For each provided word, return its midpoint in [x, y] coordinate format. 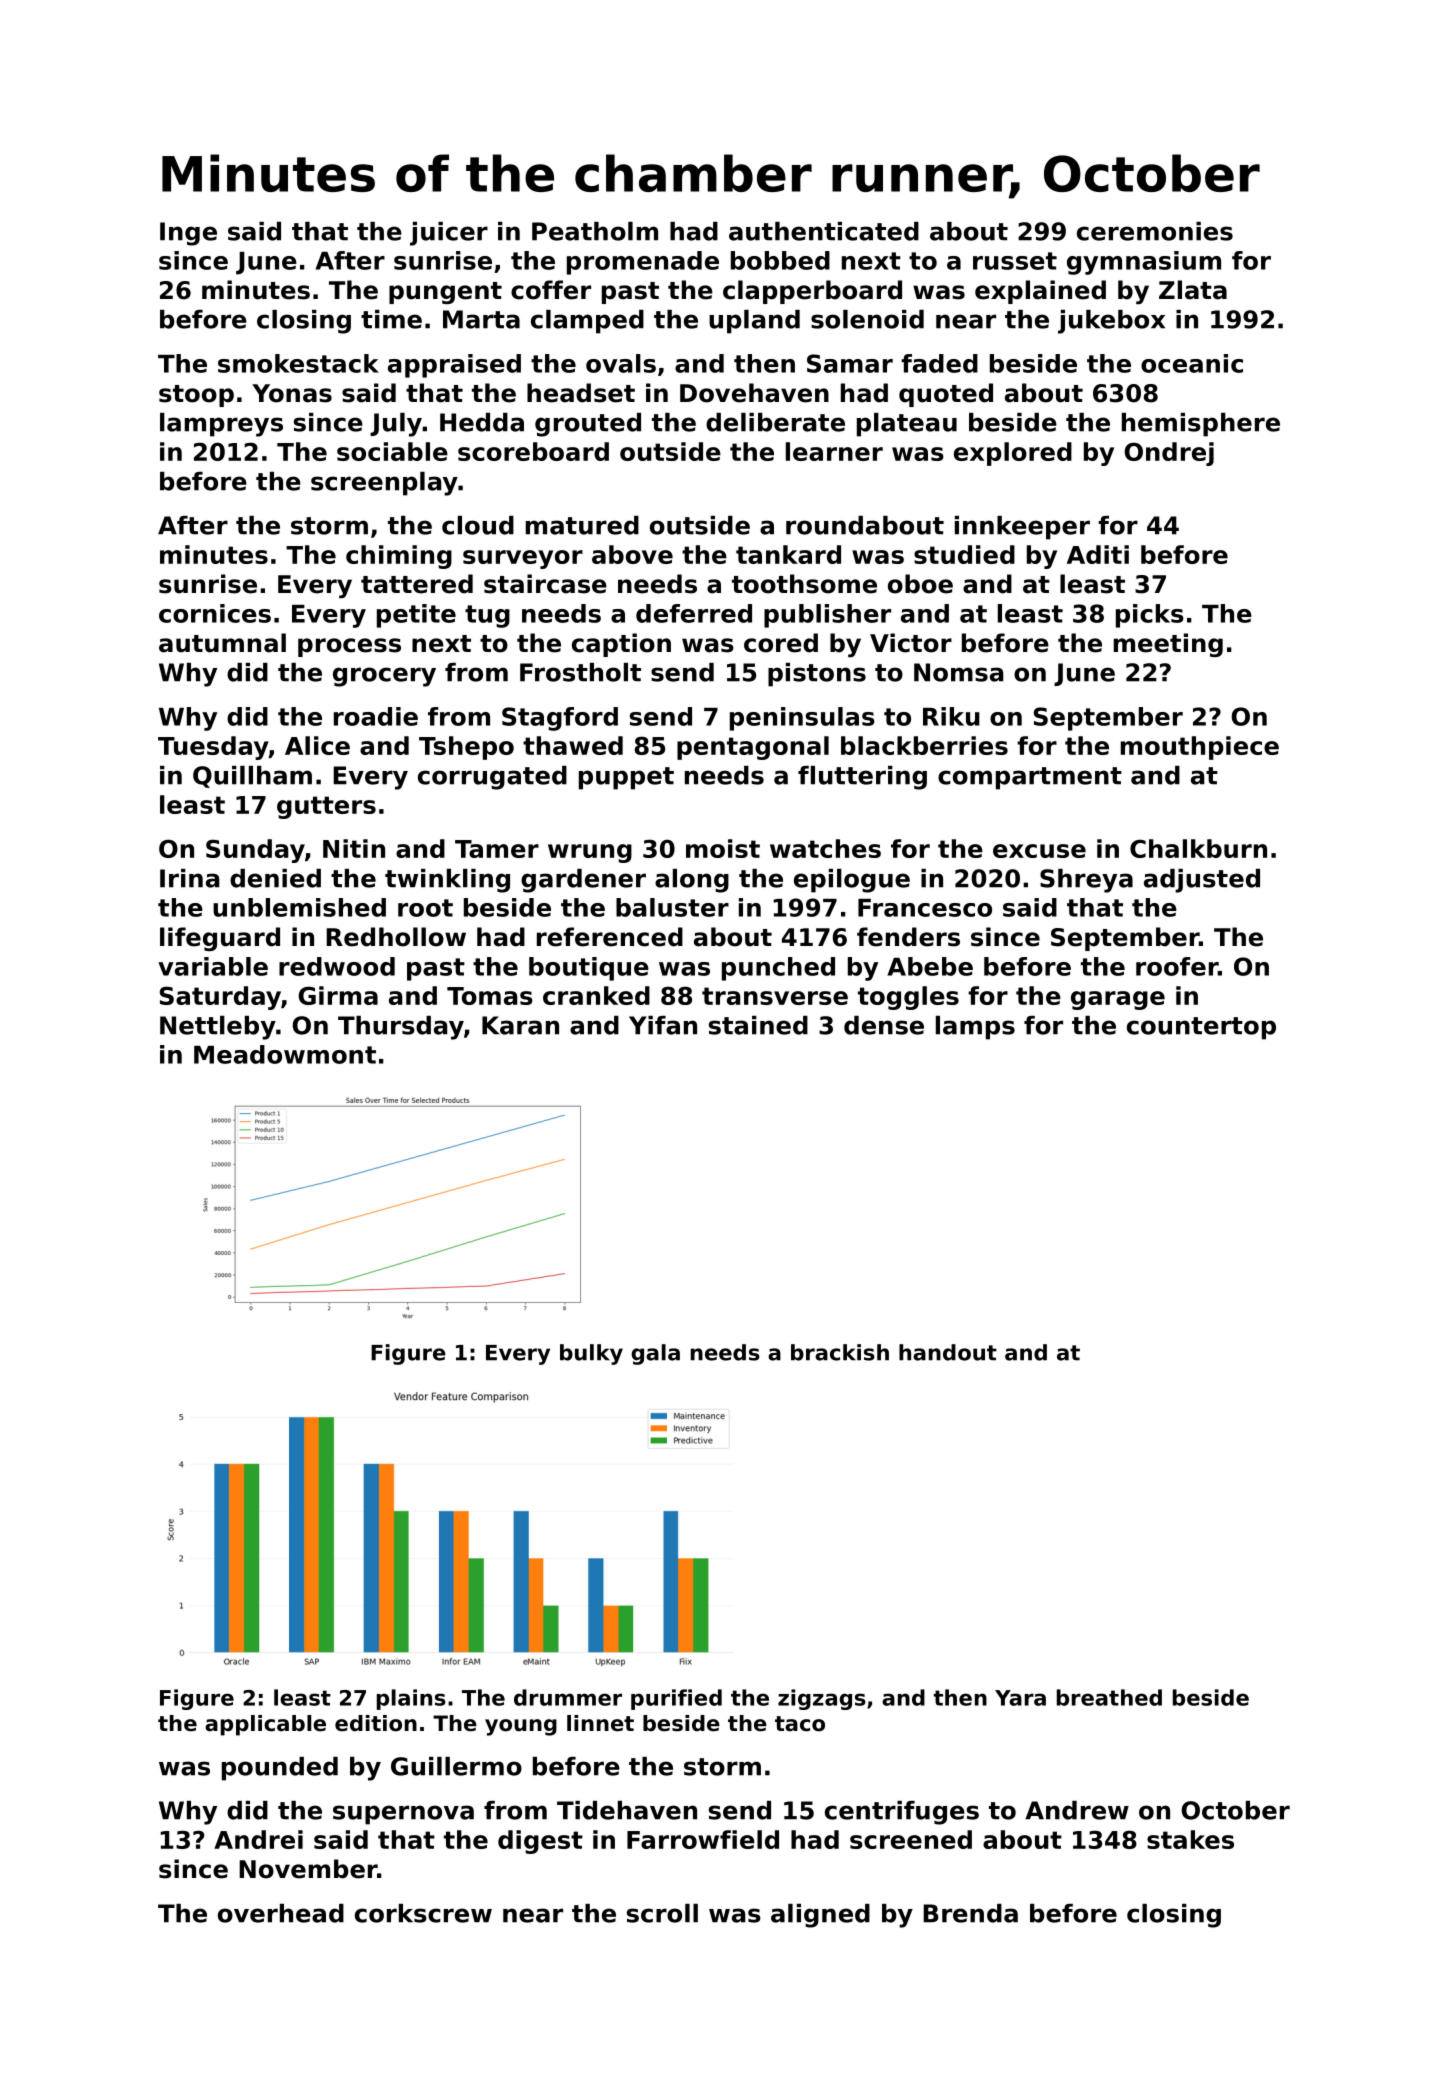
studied [964, 554]
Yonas [292, 393]
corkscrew [423, 1913]
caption [621, 645]
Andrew [1077, 1810]
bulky [591, 1354]
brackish [840, 1352]
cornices [215, 613]
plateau [907, 425]
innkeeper [1022, 528]
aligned [820, 1916]
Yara [1020, 1698]
